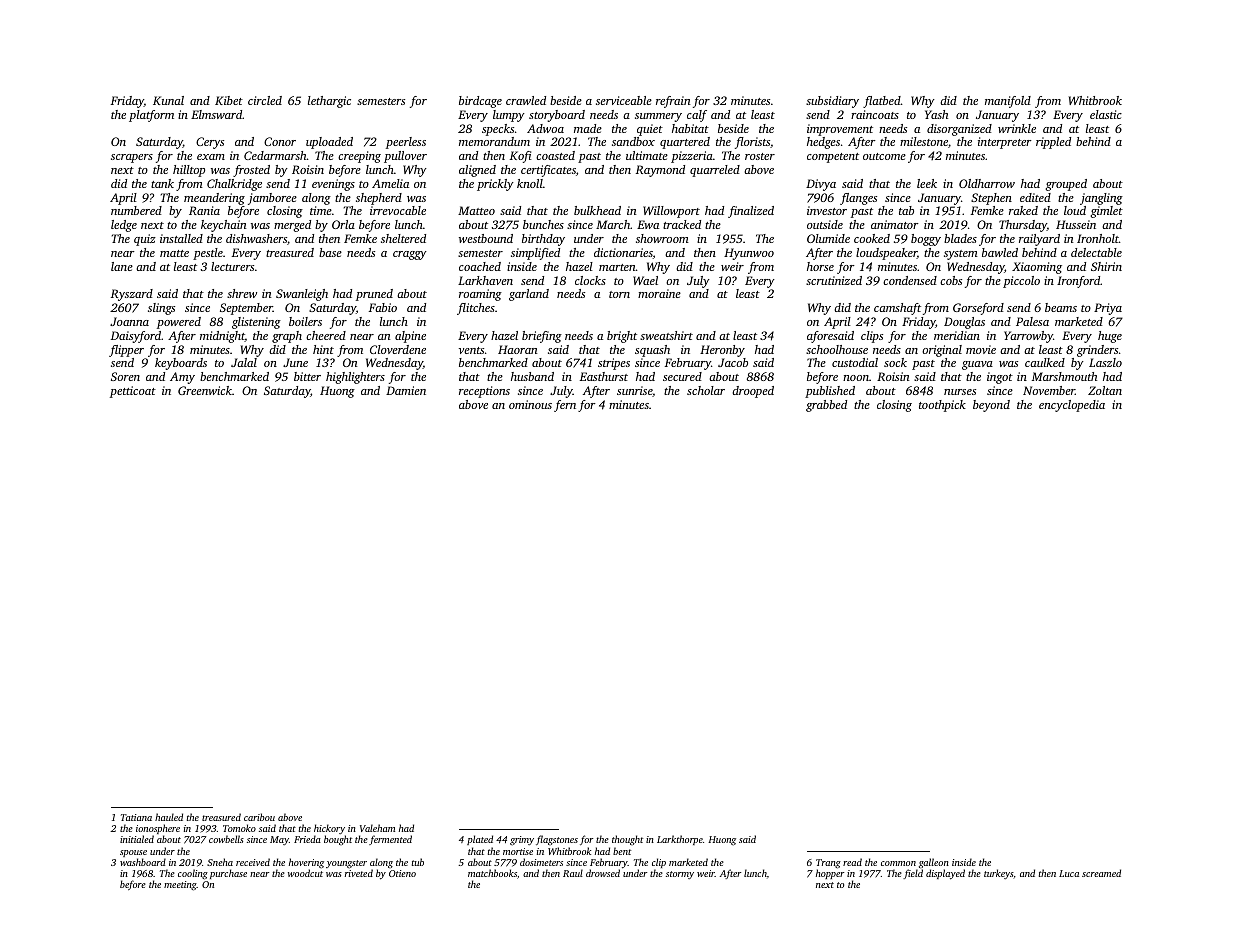 The width and height of the screenshot is (1233, 952). I want to click on serviceable, so click(624, 100).
